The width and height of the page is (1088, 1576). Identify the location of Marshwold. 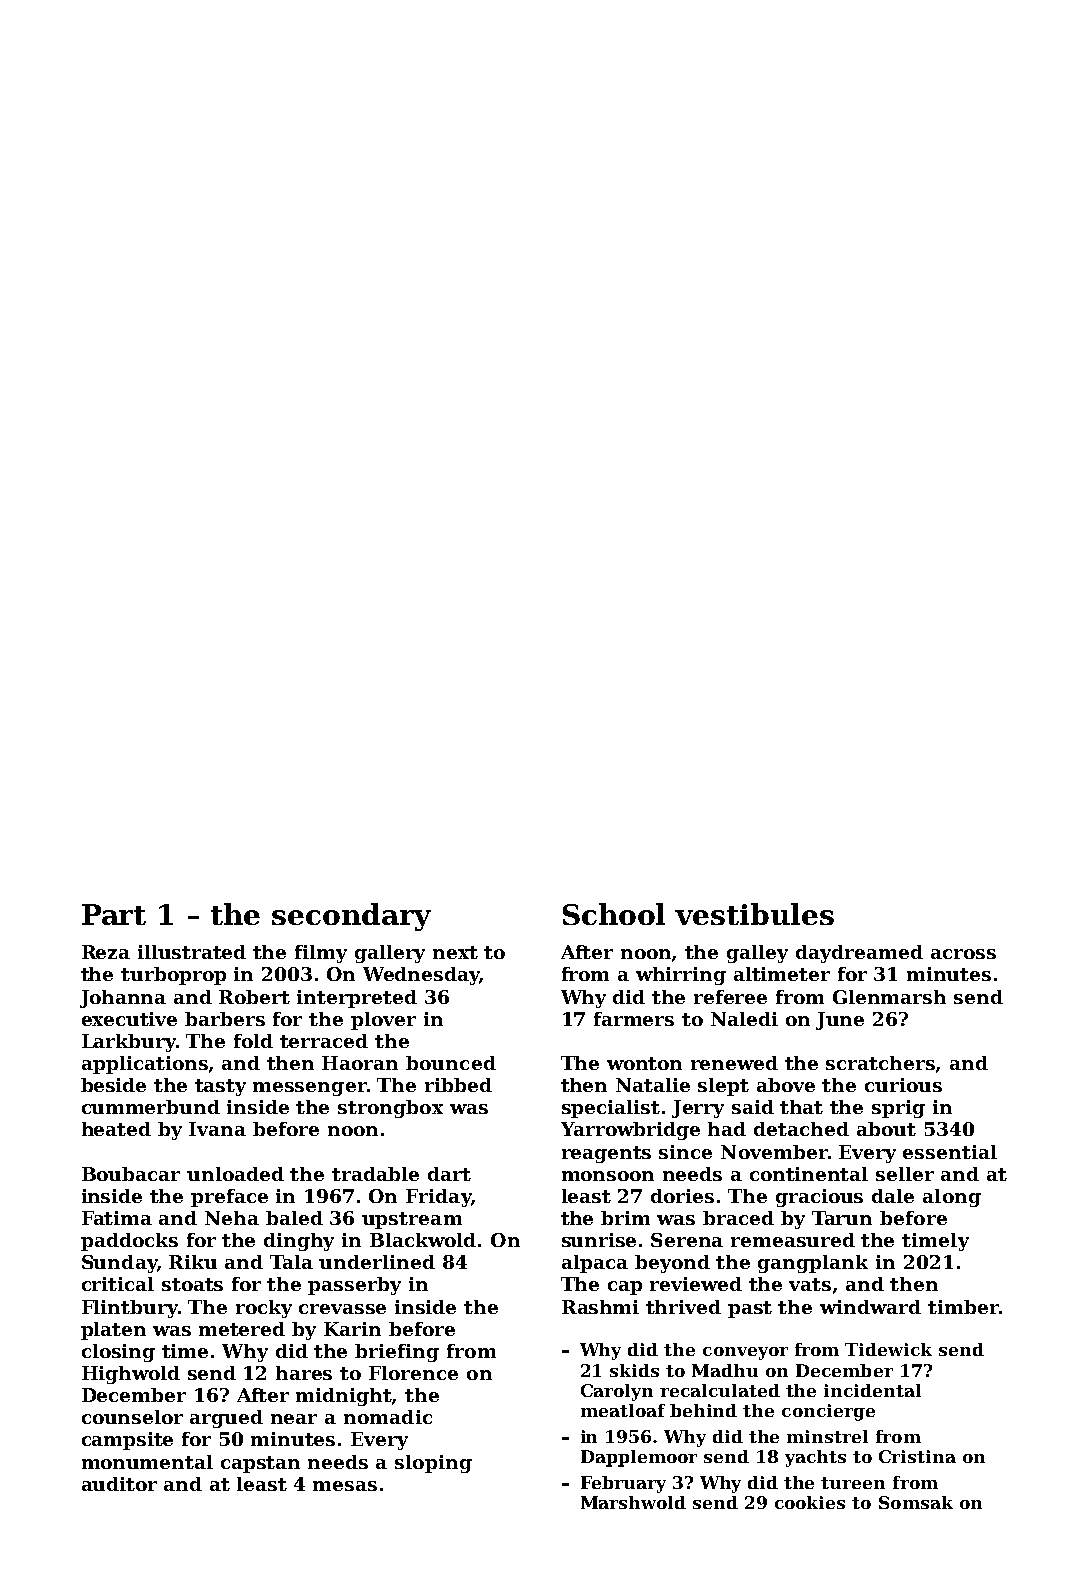
(633, 1502).
